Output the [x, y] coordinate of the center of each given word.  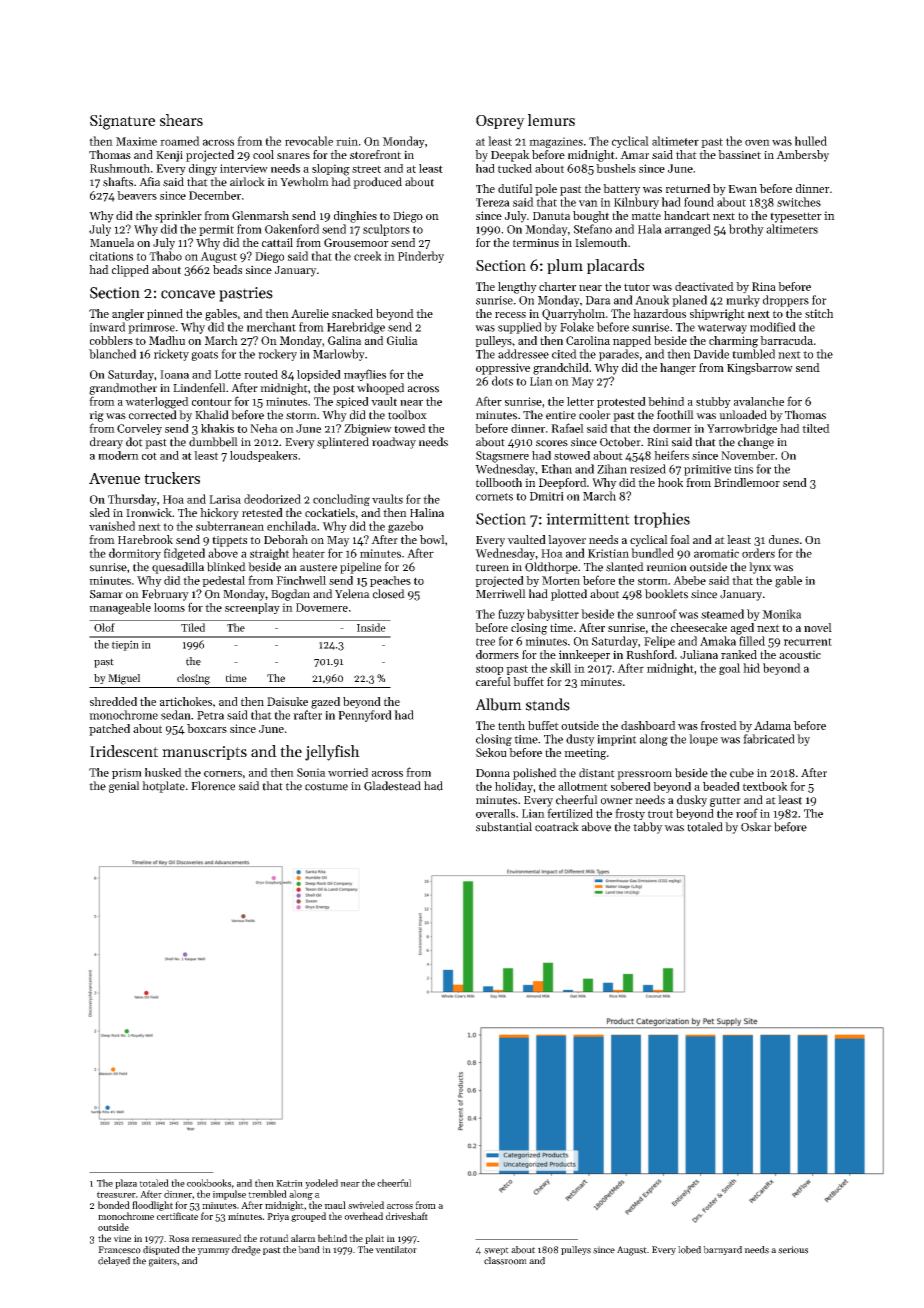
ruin [347, 141]
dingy [203, 170]
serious [793, 1250]
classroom [505, 1261]
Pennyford [365, 716]
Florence [213, 786]
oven [757, 142]
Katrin [289, 1183]
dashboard [648, 725]
